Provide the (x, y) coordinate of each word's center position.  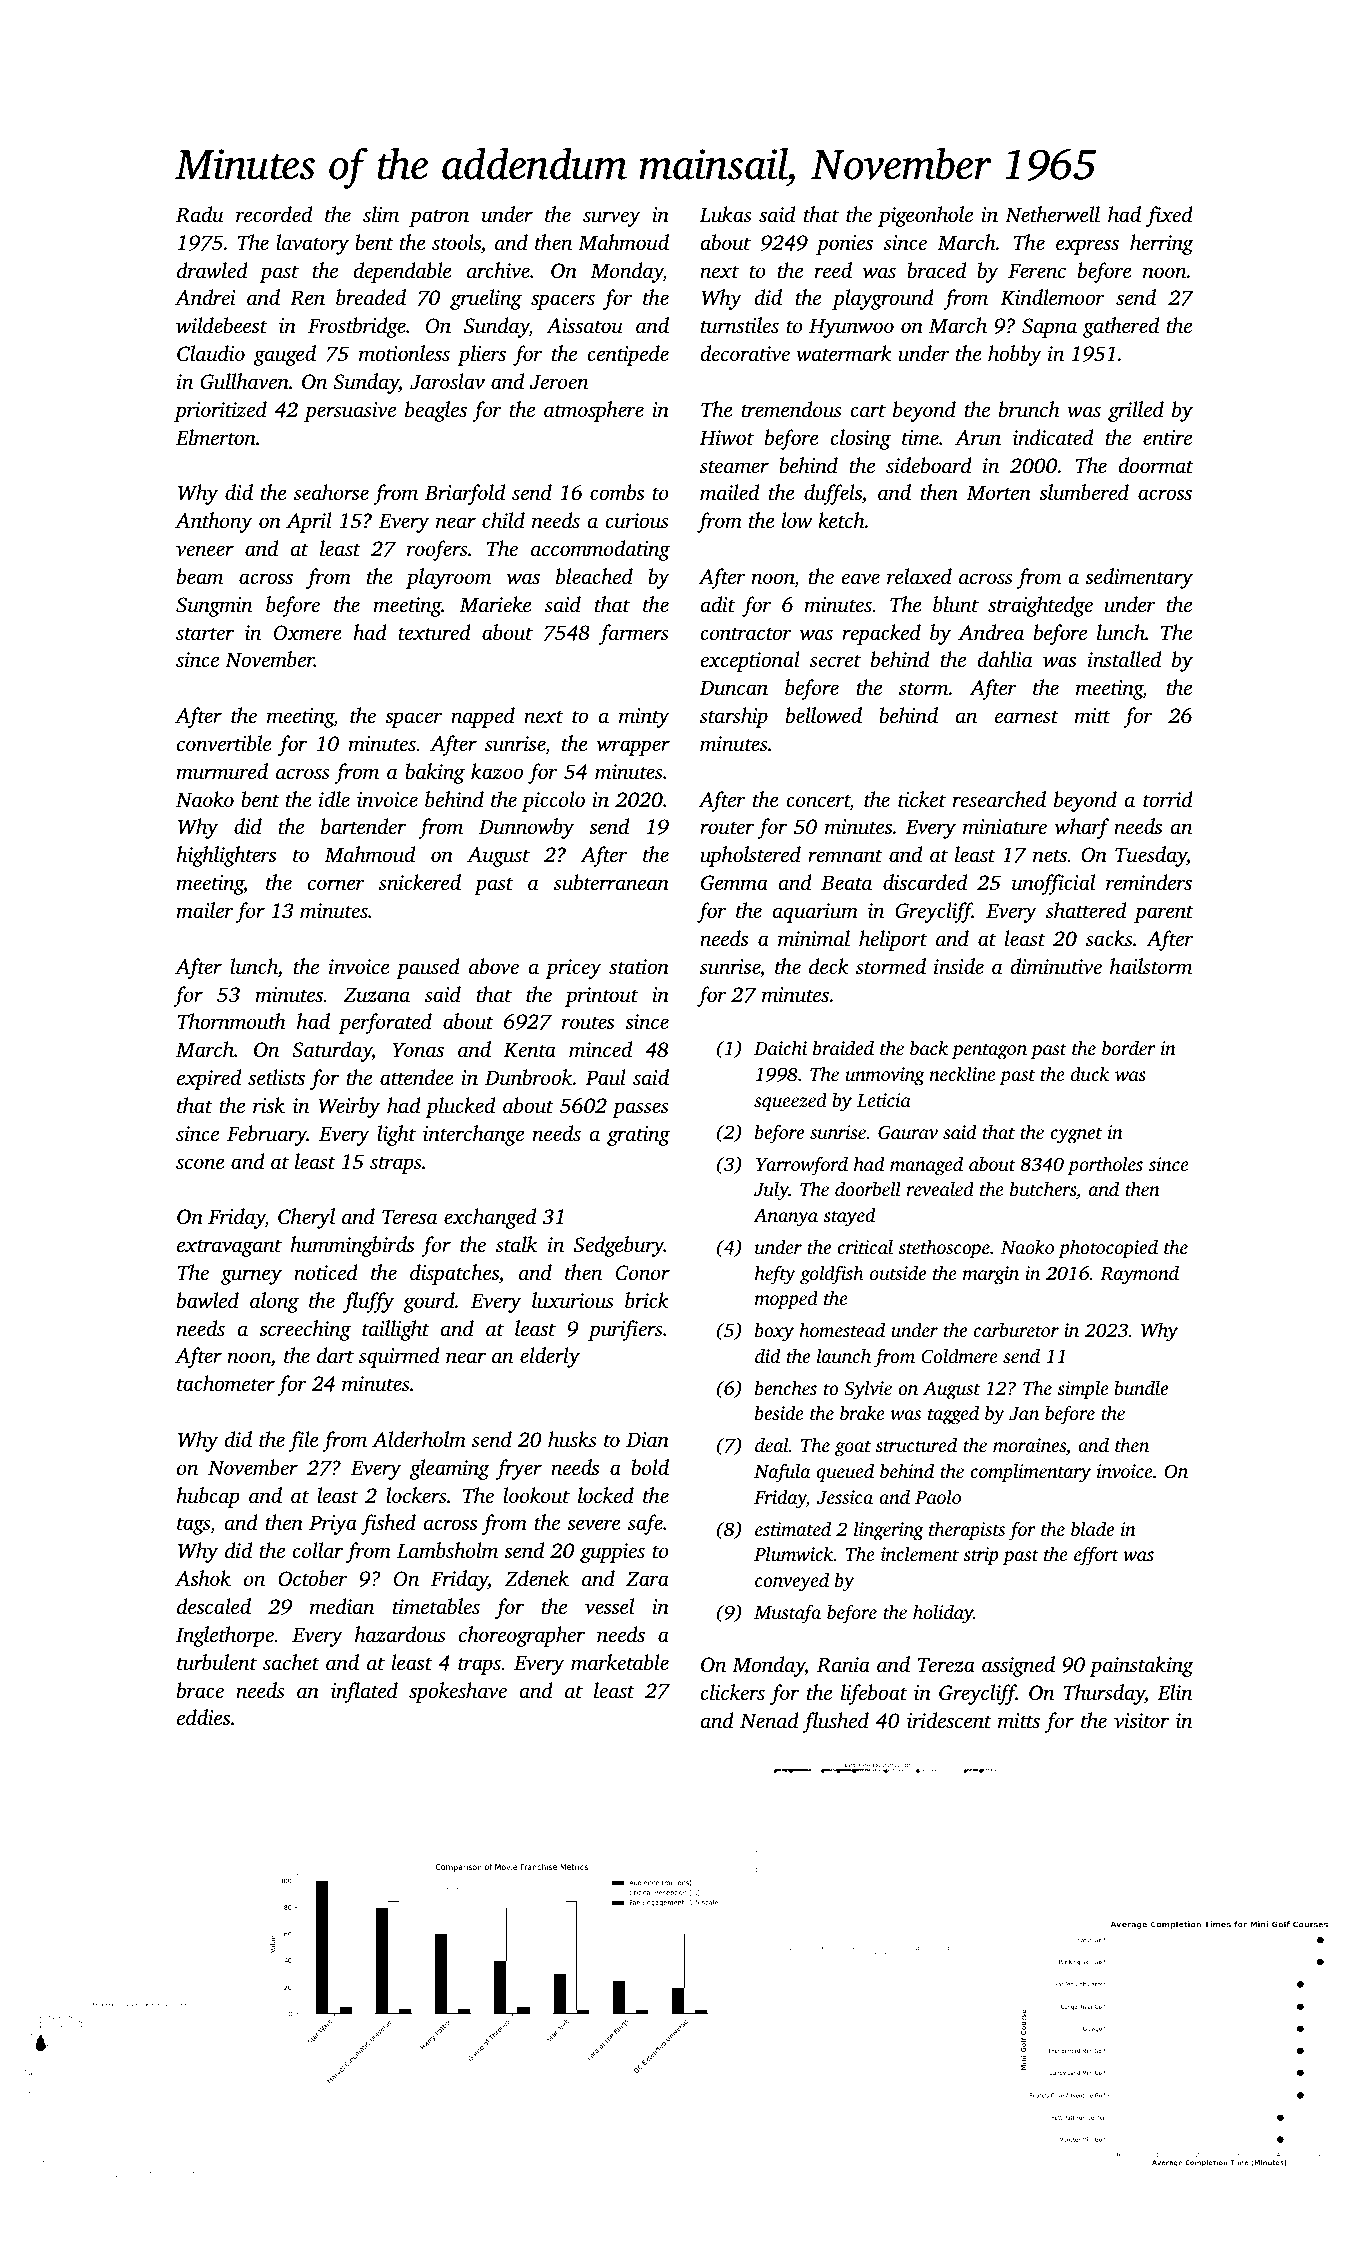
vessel (609, 1606)
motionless (404, 353)
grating (638, 1136)
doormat (1156, 465)
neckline (963, 1073)
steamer (734, 467)
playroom (448, 578)
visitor (1141, 1720)
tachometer (226, 1383)
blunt (956, 604)
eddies (203, 1717)
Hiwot (726, 438)
